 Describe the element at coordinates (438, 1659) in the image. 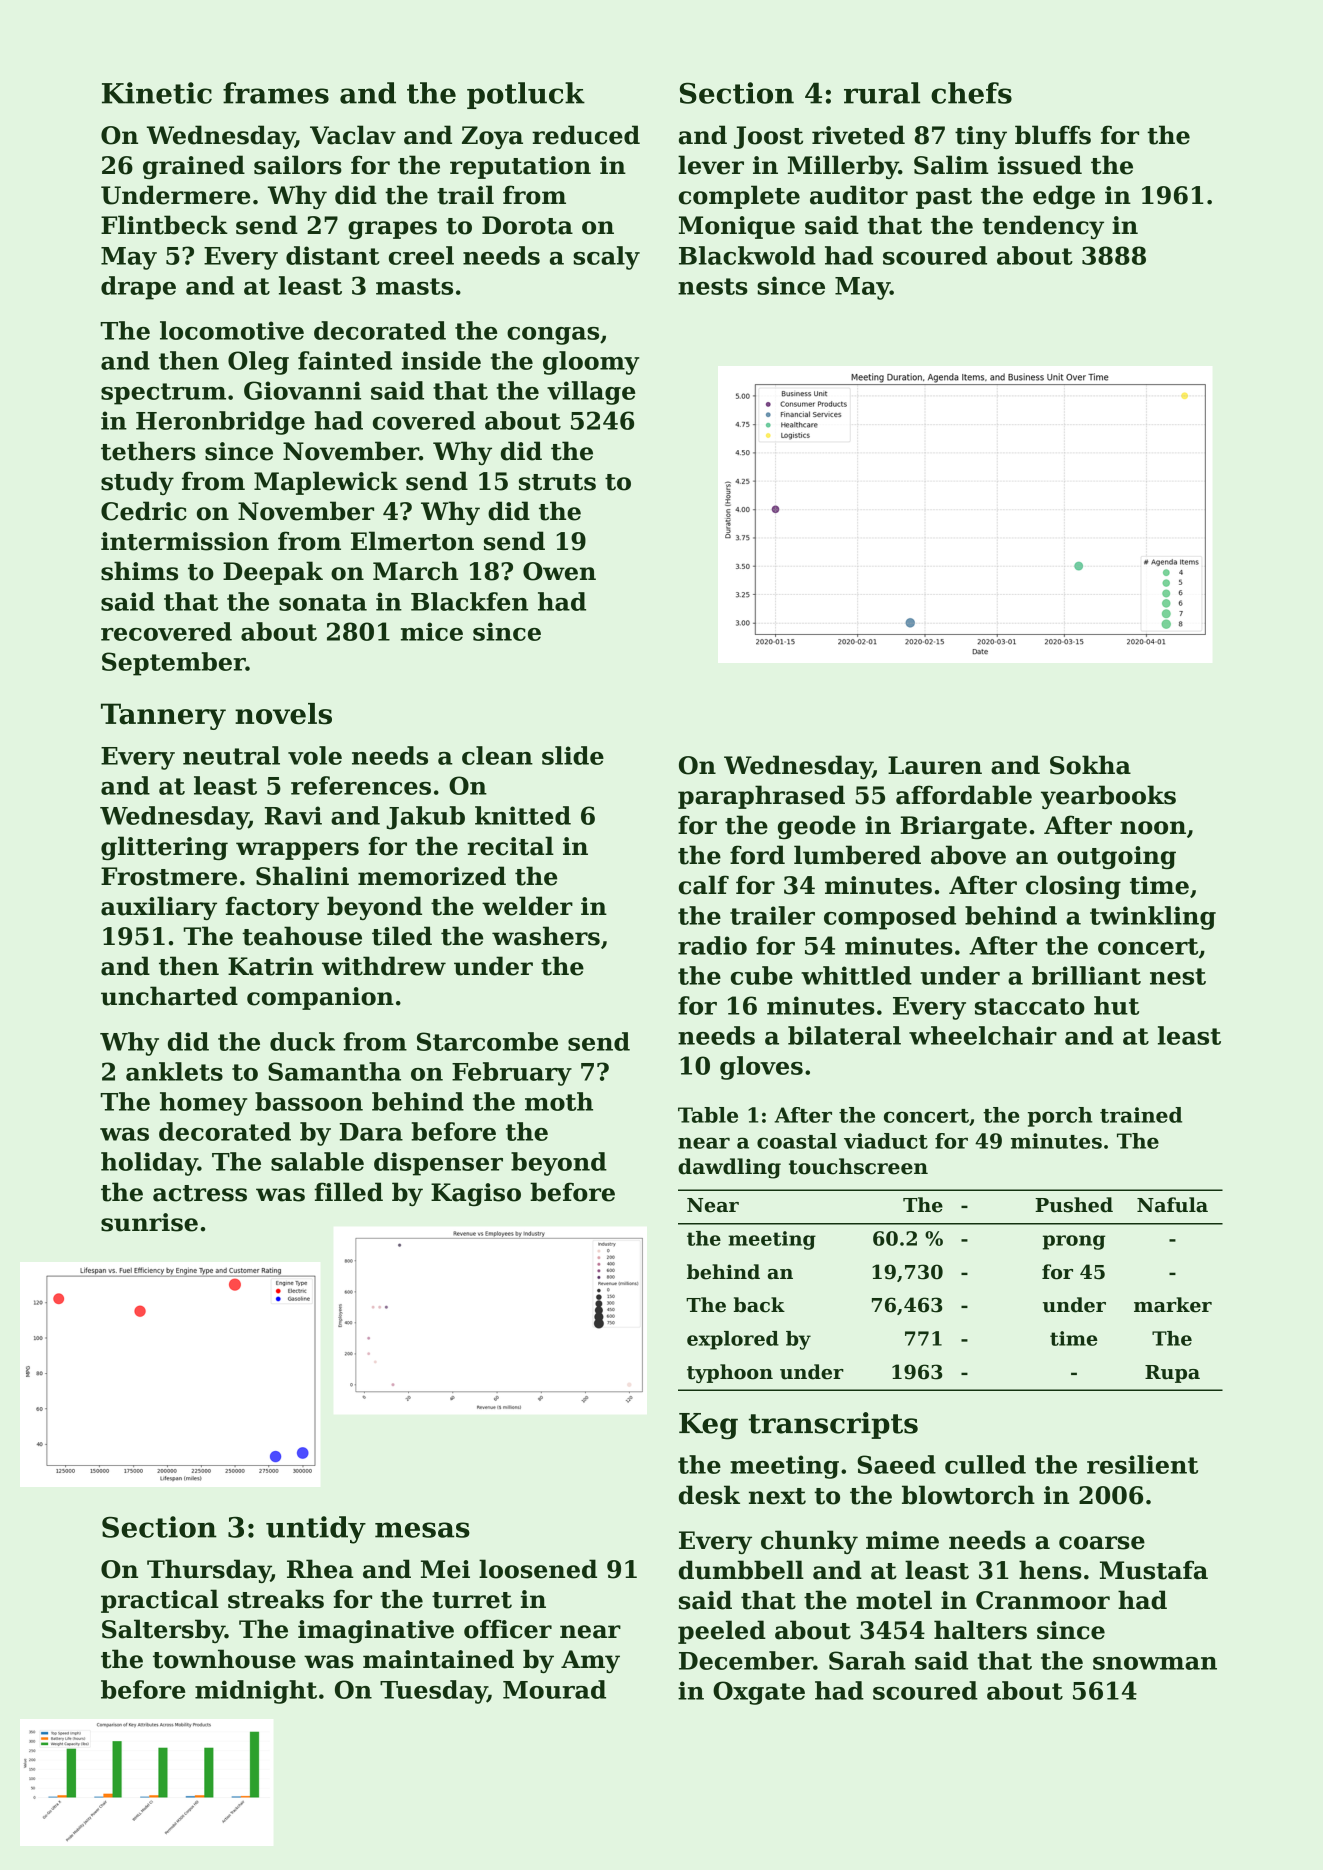

I see `maintained` at that location.
